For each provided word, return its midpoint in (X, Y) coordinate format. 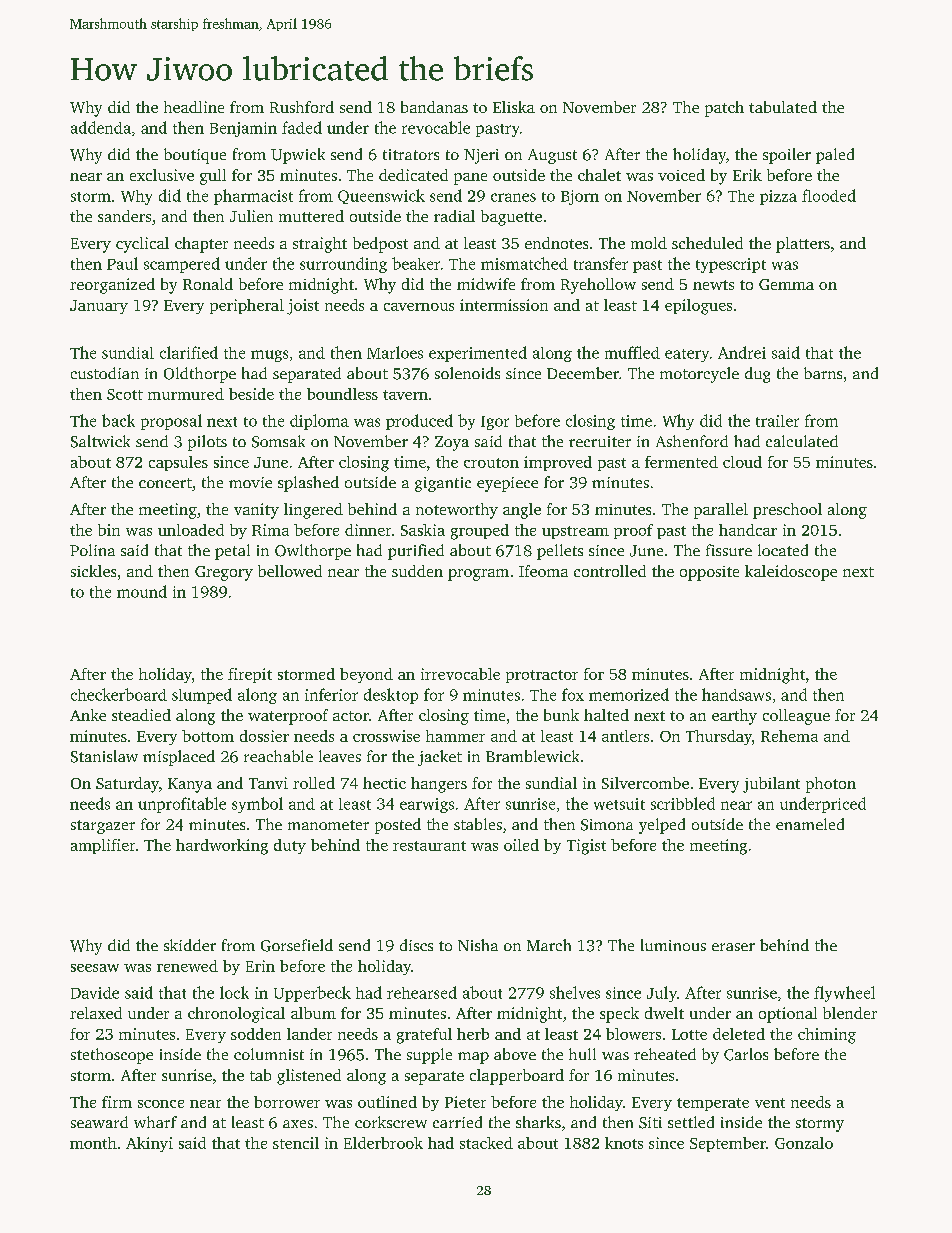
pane (470, 179)
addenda (101, 127)
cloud (742, 462)
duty (290, 846)
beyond (366, 675)
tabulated (783, 107)
